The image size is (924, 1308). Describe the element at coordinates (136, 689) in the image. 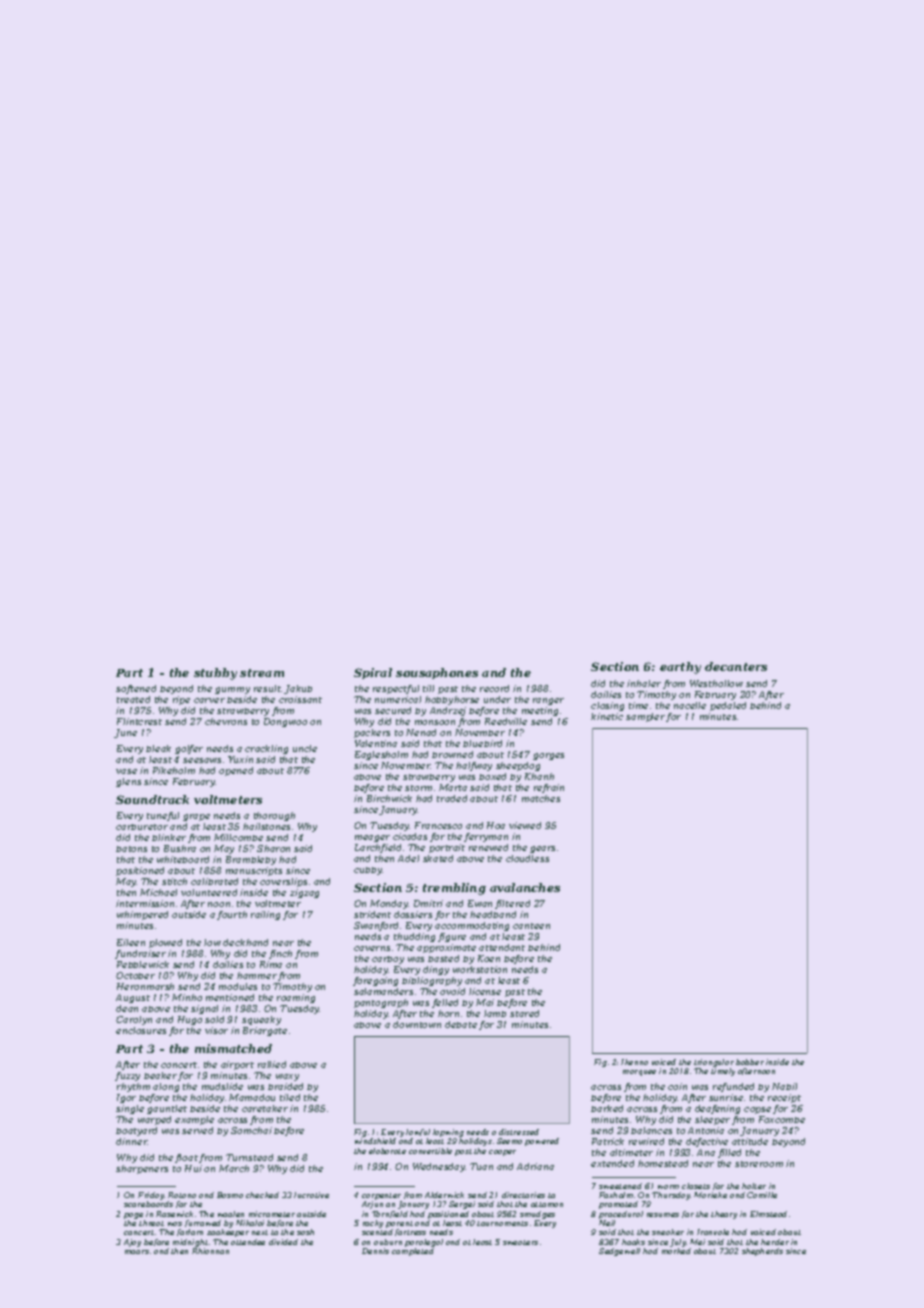

I see `softened` at that location.
